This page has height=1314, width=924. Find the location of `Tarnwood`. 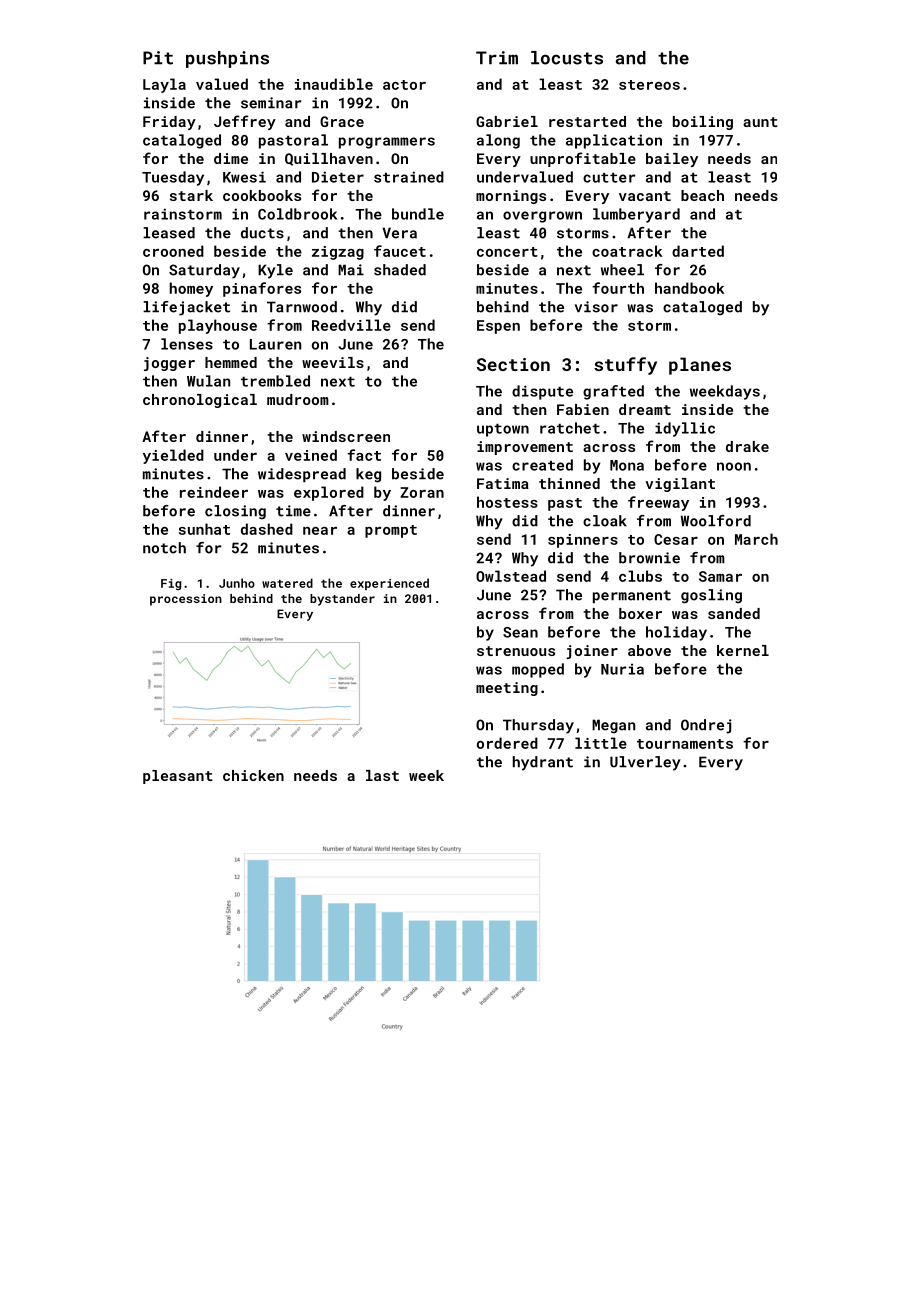

Tarnwood is located at coordinates (302, 307).
